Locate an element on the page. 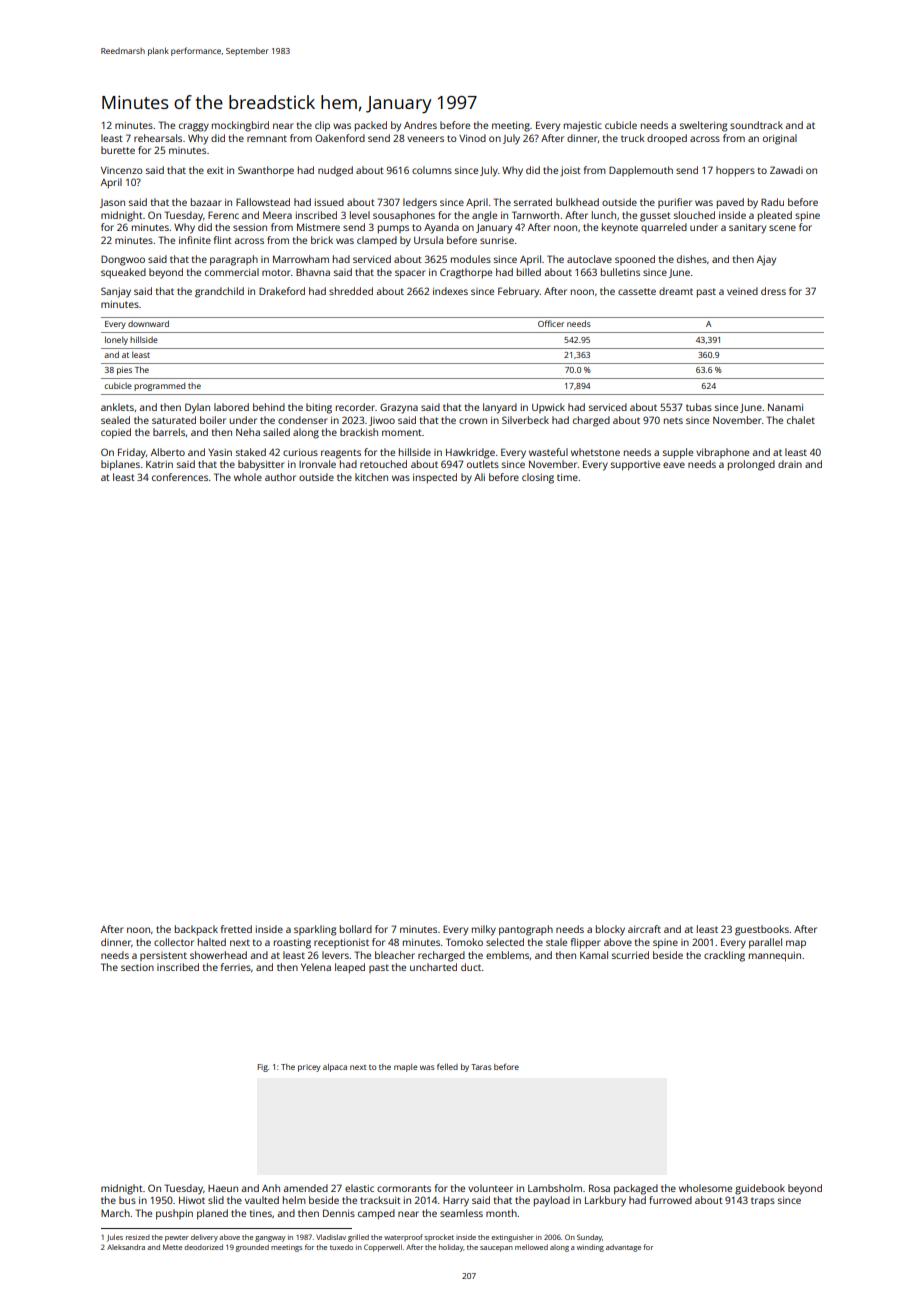 This page has width=924, height=1308. Andres is located at coordinates (420, 125).
